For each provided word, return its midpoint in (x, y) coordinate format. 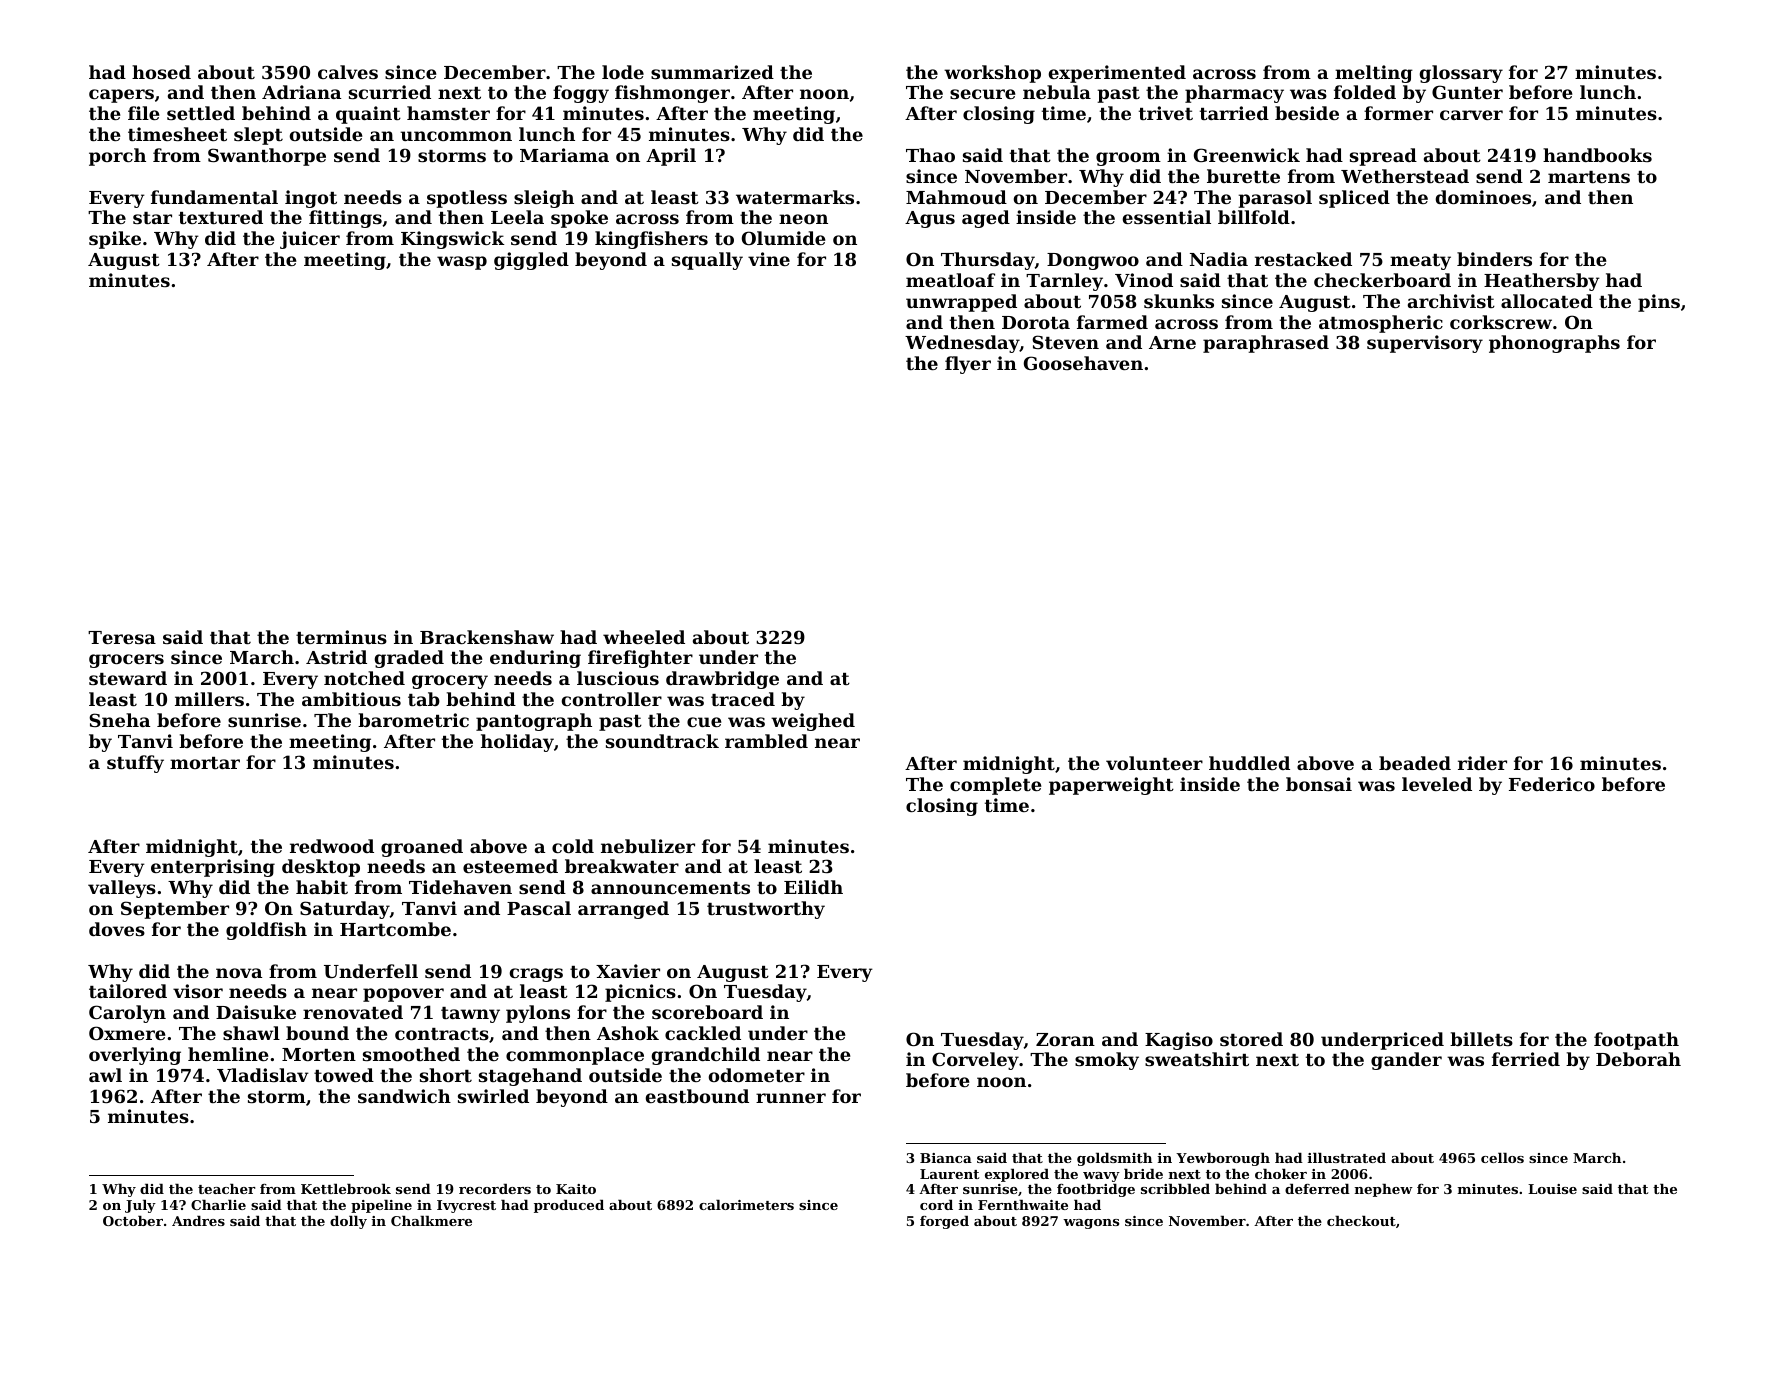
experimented (1117, 74)
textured (221, 217)
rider (1482, 763)
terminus (341, 637)
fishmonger (672, 94)
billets (1481, 1039)
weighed (813, 722)
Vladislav (263, 1075)
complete (996, 786)
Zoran (1065, 1039)
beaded (1415, 763)
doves (117, 929)
